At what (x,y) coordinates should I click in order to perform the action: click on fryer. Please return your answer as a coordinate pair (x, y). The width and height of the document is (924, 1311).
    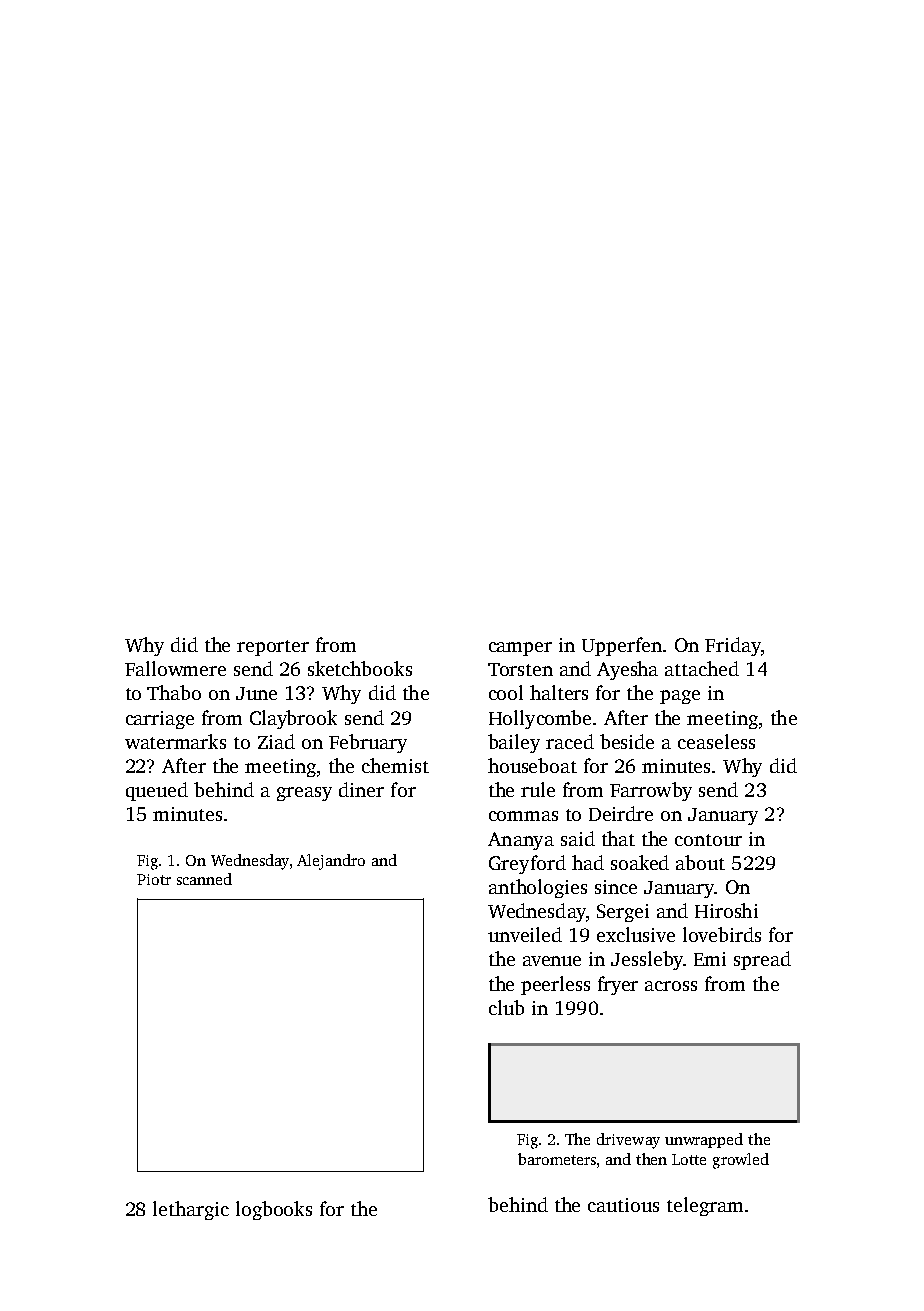
    Looking at the image, I should click on (618, 985).
